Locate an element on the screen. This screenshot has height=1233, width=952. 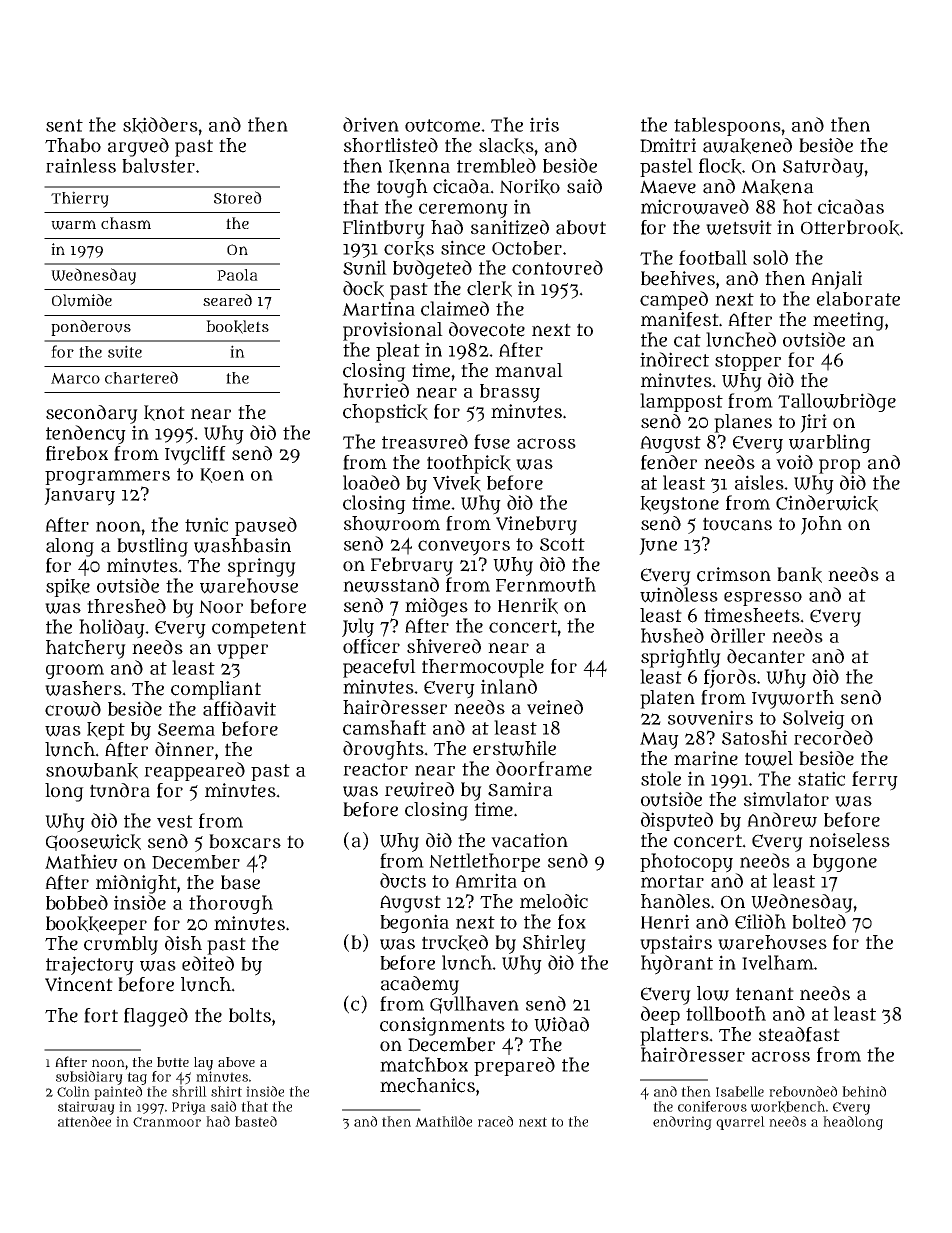
Ivycliff is located at coordinates (195, 455).
